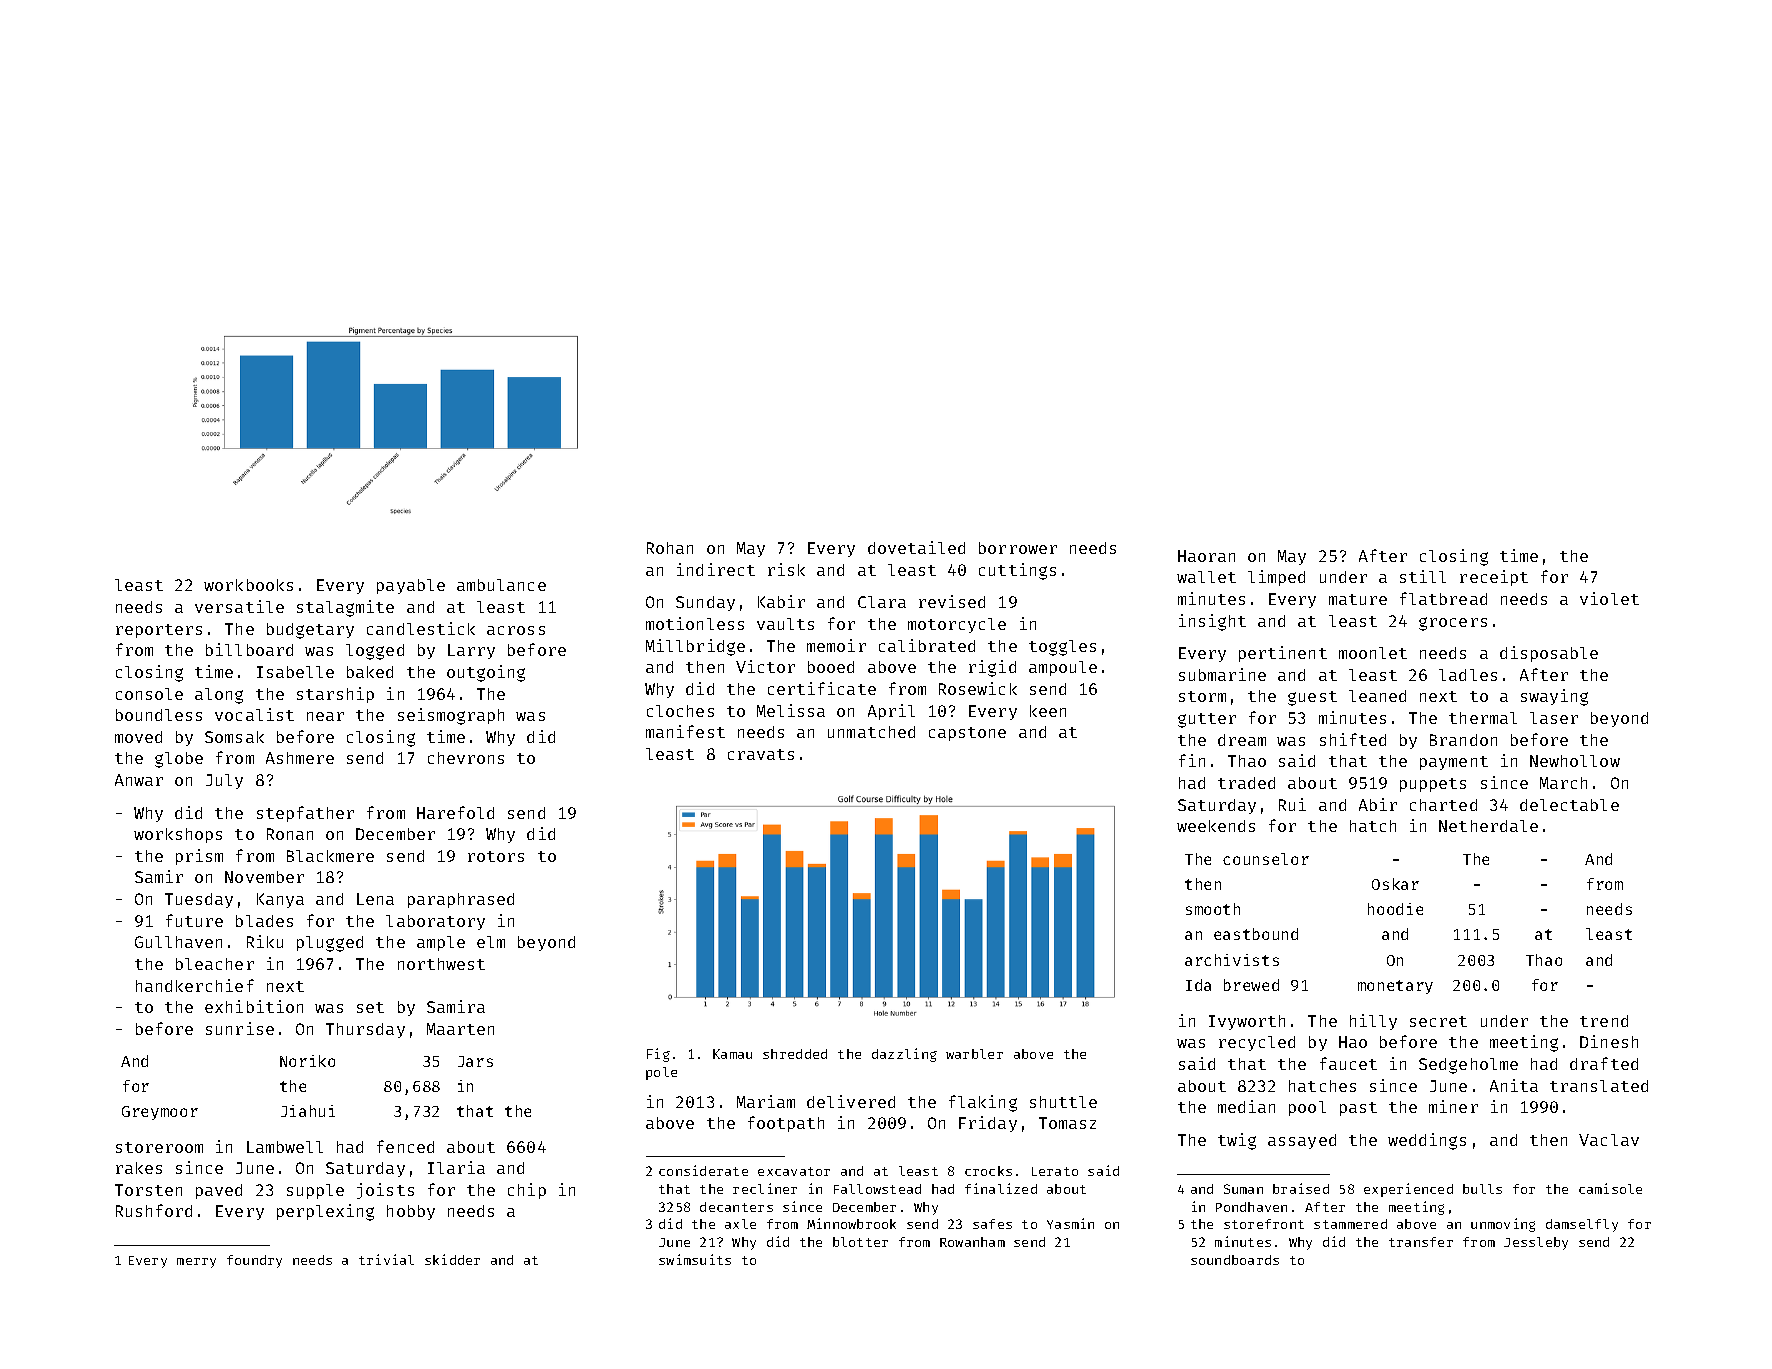  I want to click on elm, so click(491, 942).
